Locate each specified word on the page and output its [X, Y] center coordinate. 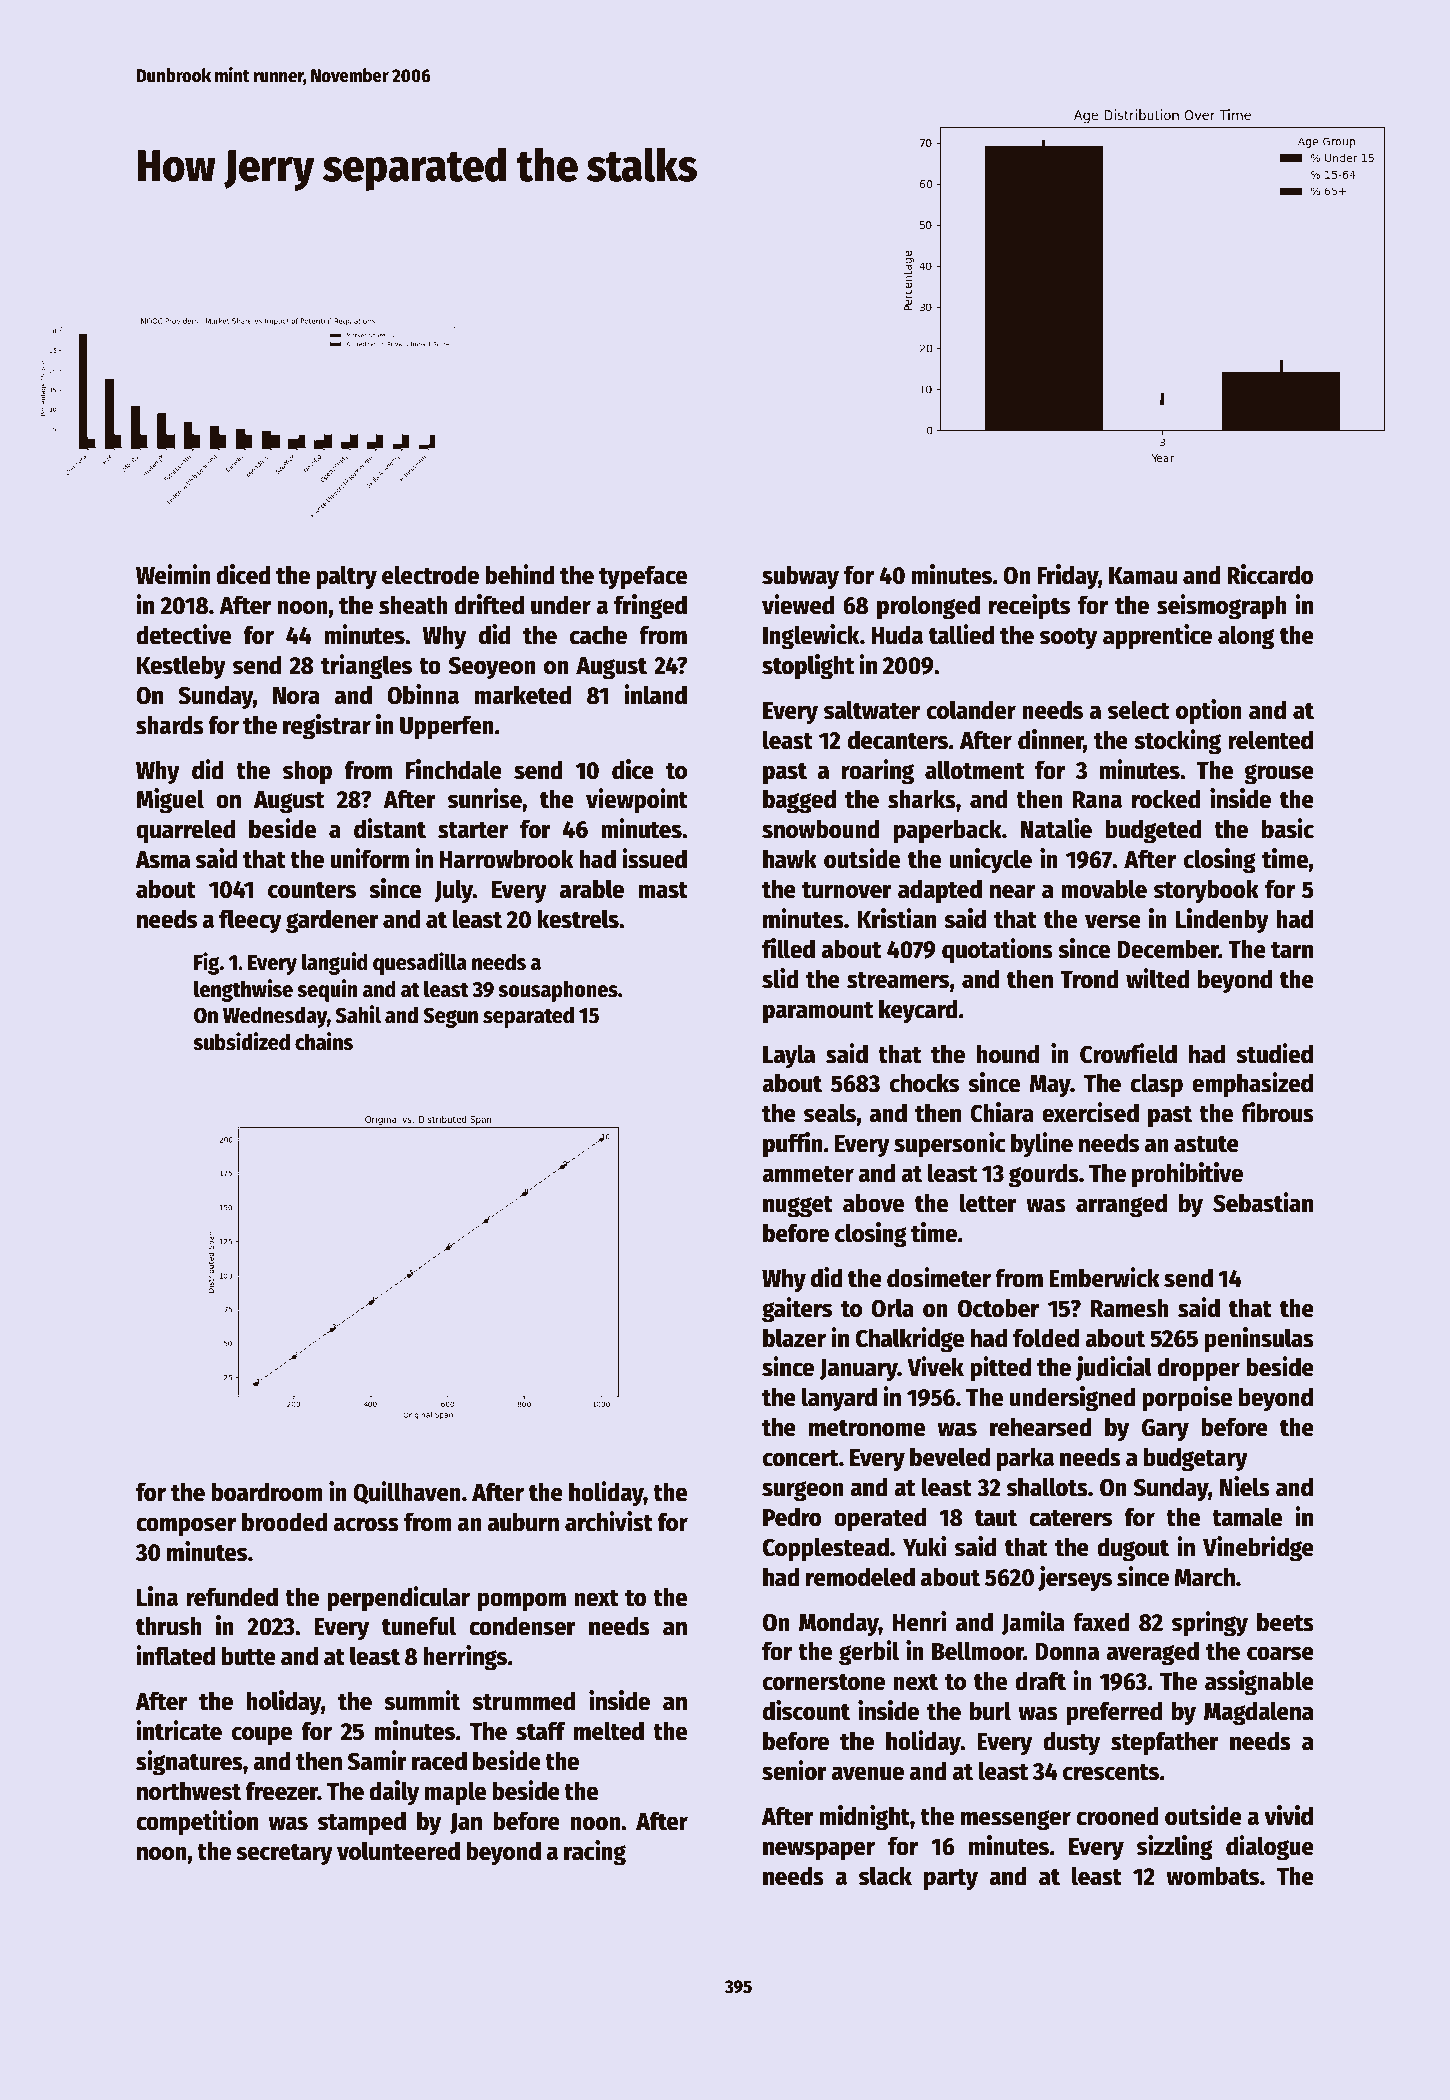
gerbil [869, 1653]
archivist [609, 1521]
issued [654, 858]
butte [249, 1656]
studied [1274, 1053]
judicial [1114, 1369]
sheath [413, 605]
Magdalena [1258, 1713]
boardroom [267, 1492]
